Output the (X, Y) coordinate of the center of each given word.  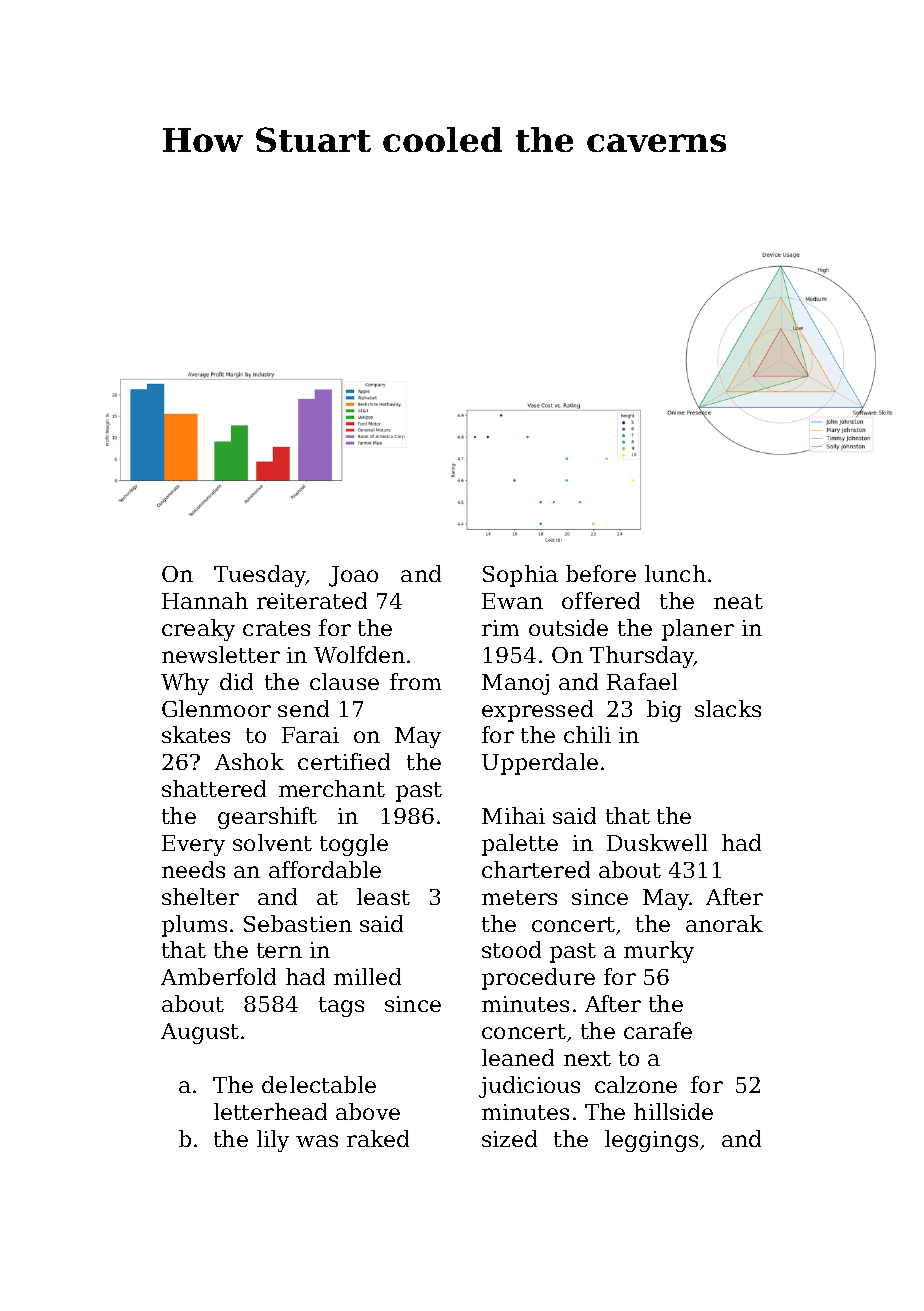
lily (273, 1141)
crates (276, 628)
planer (698, 630)
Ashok (249, 761)
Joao (353, 576)
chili (587, 734)
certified (344, 761)
